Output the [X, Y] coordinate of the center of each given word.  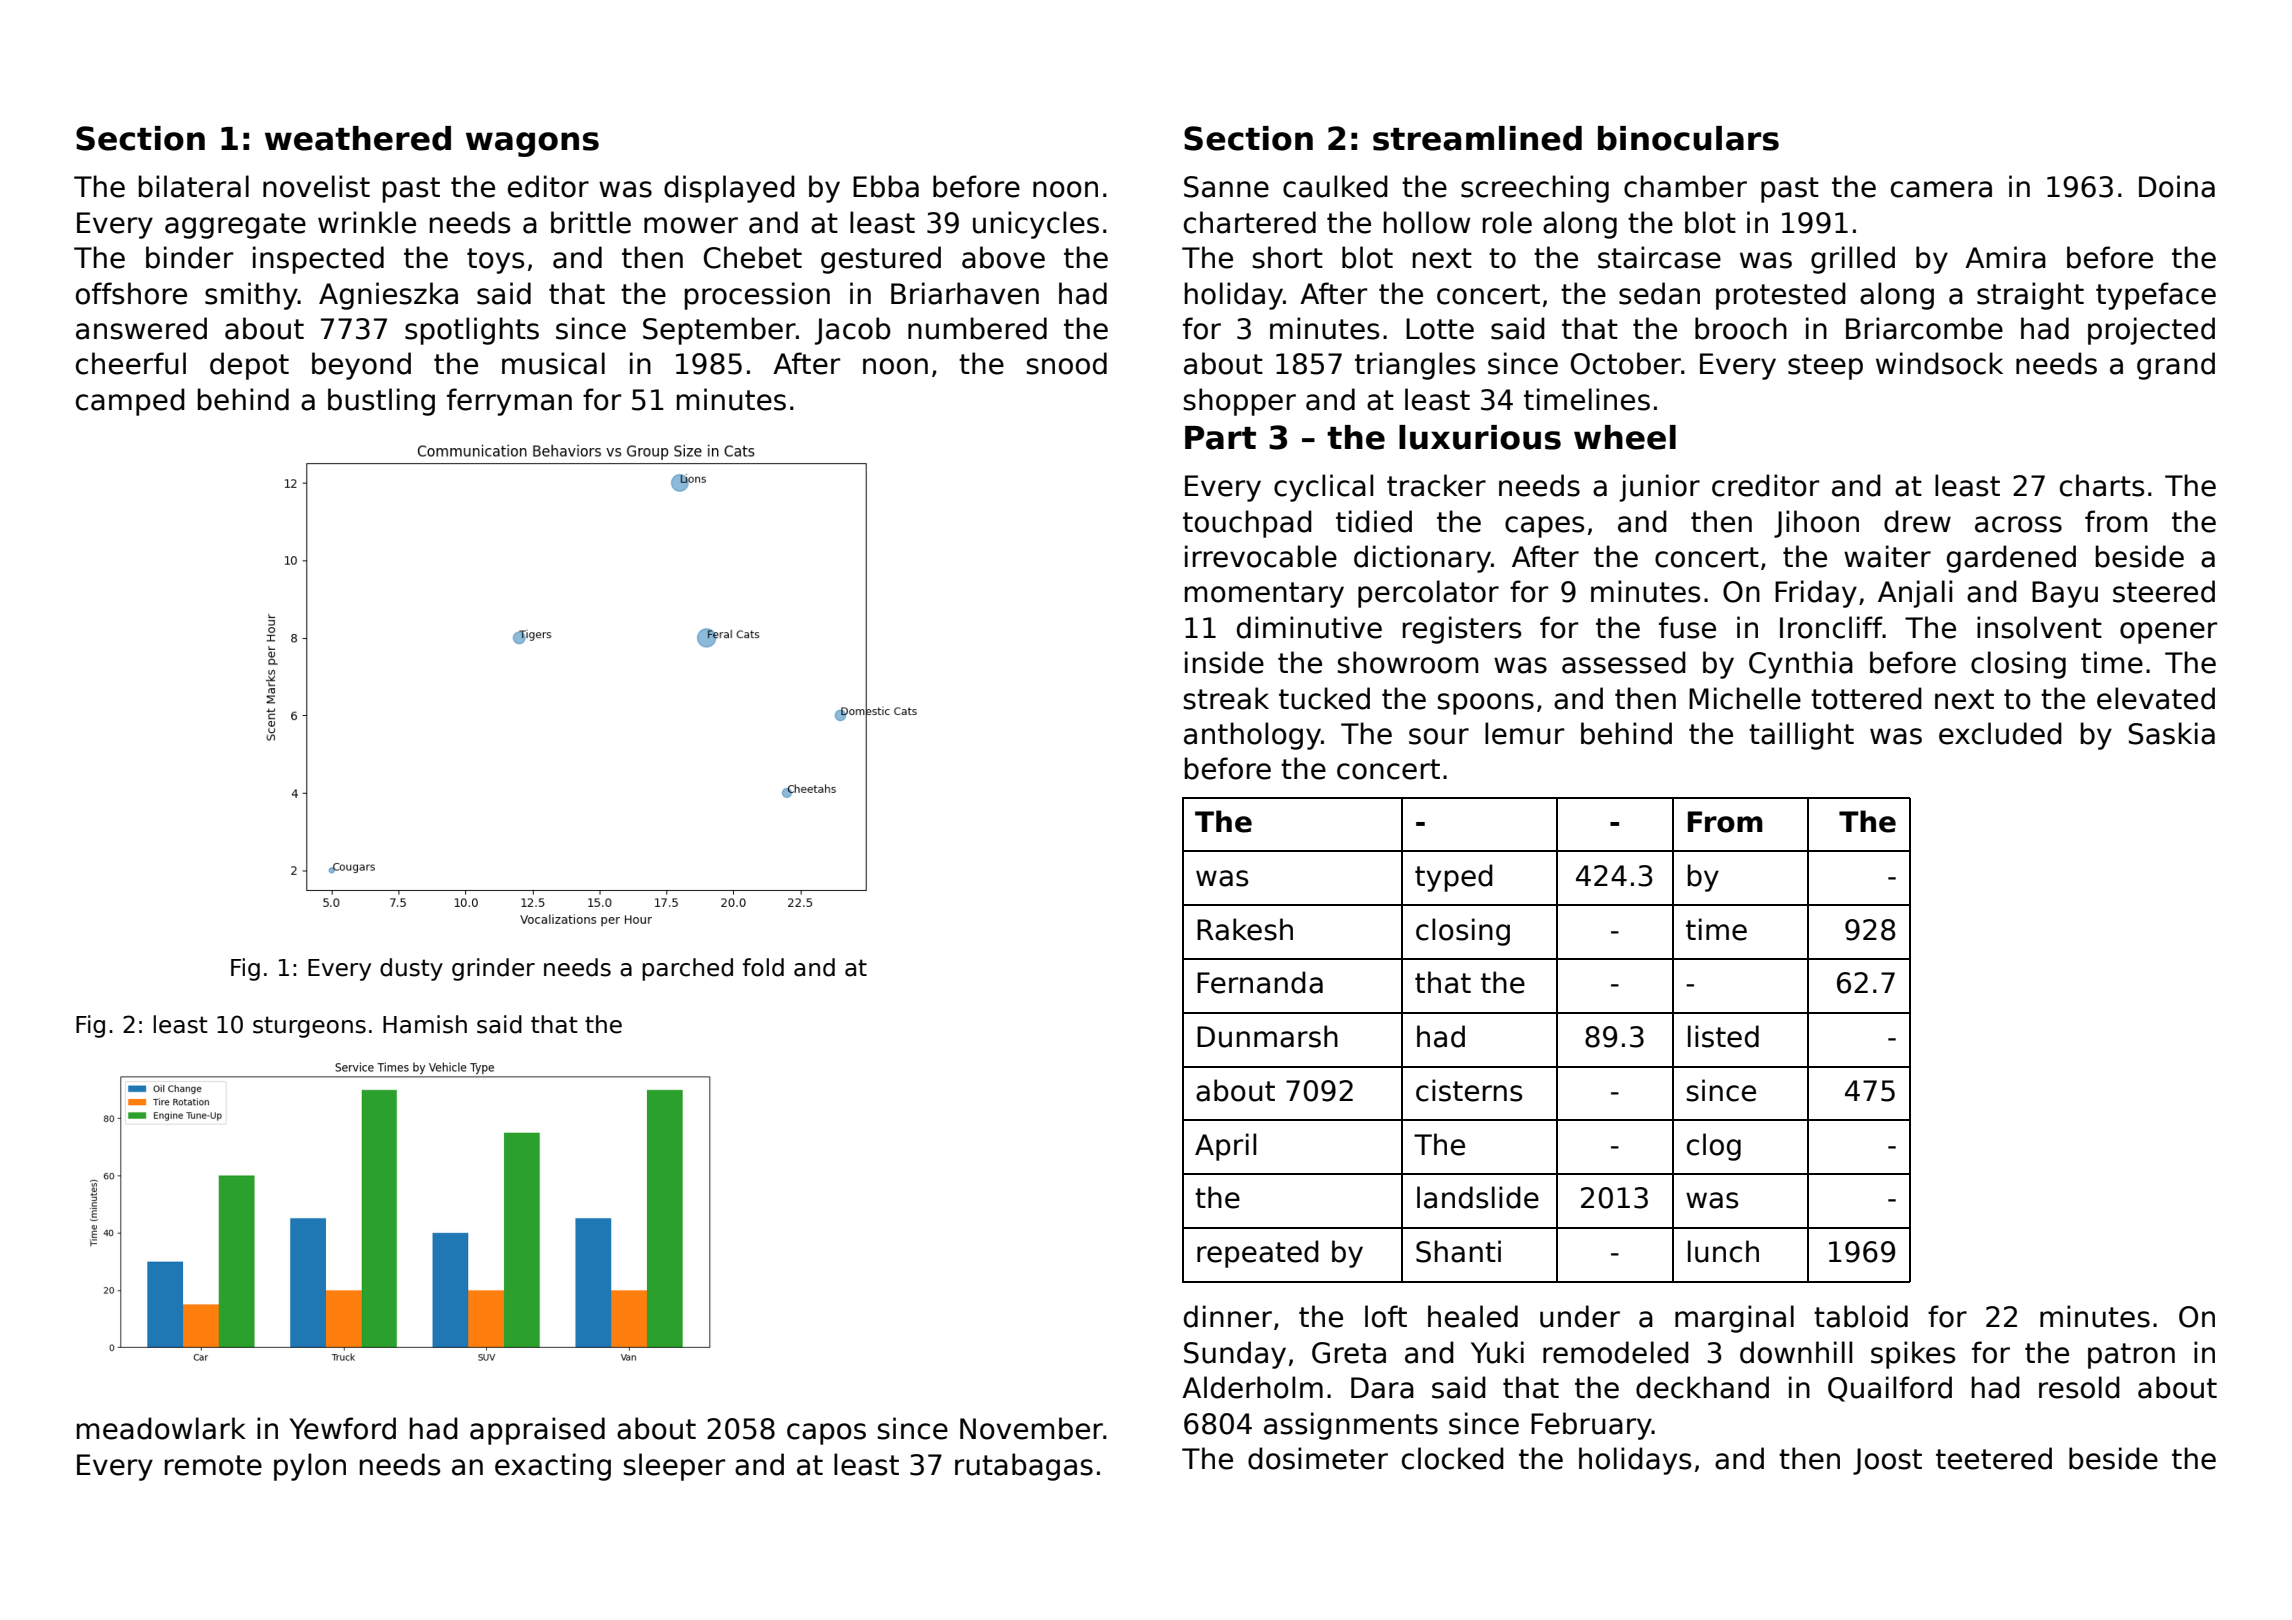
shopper [1239, 402]
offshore [131, 293]
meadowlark [161, 1428]
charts [2102, 485]
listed [1723, 1036]
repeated [1258, 1254]
